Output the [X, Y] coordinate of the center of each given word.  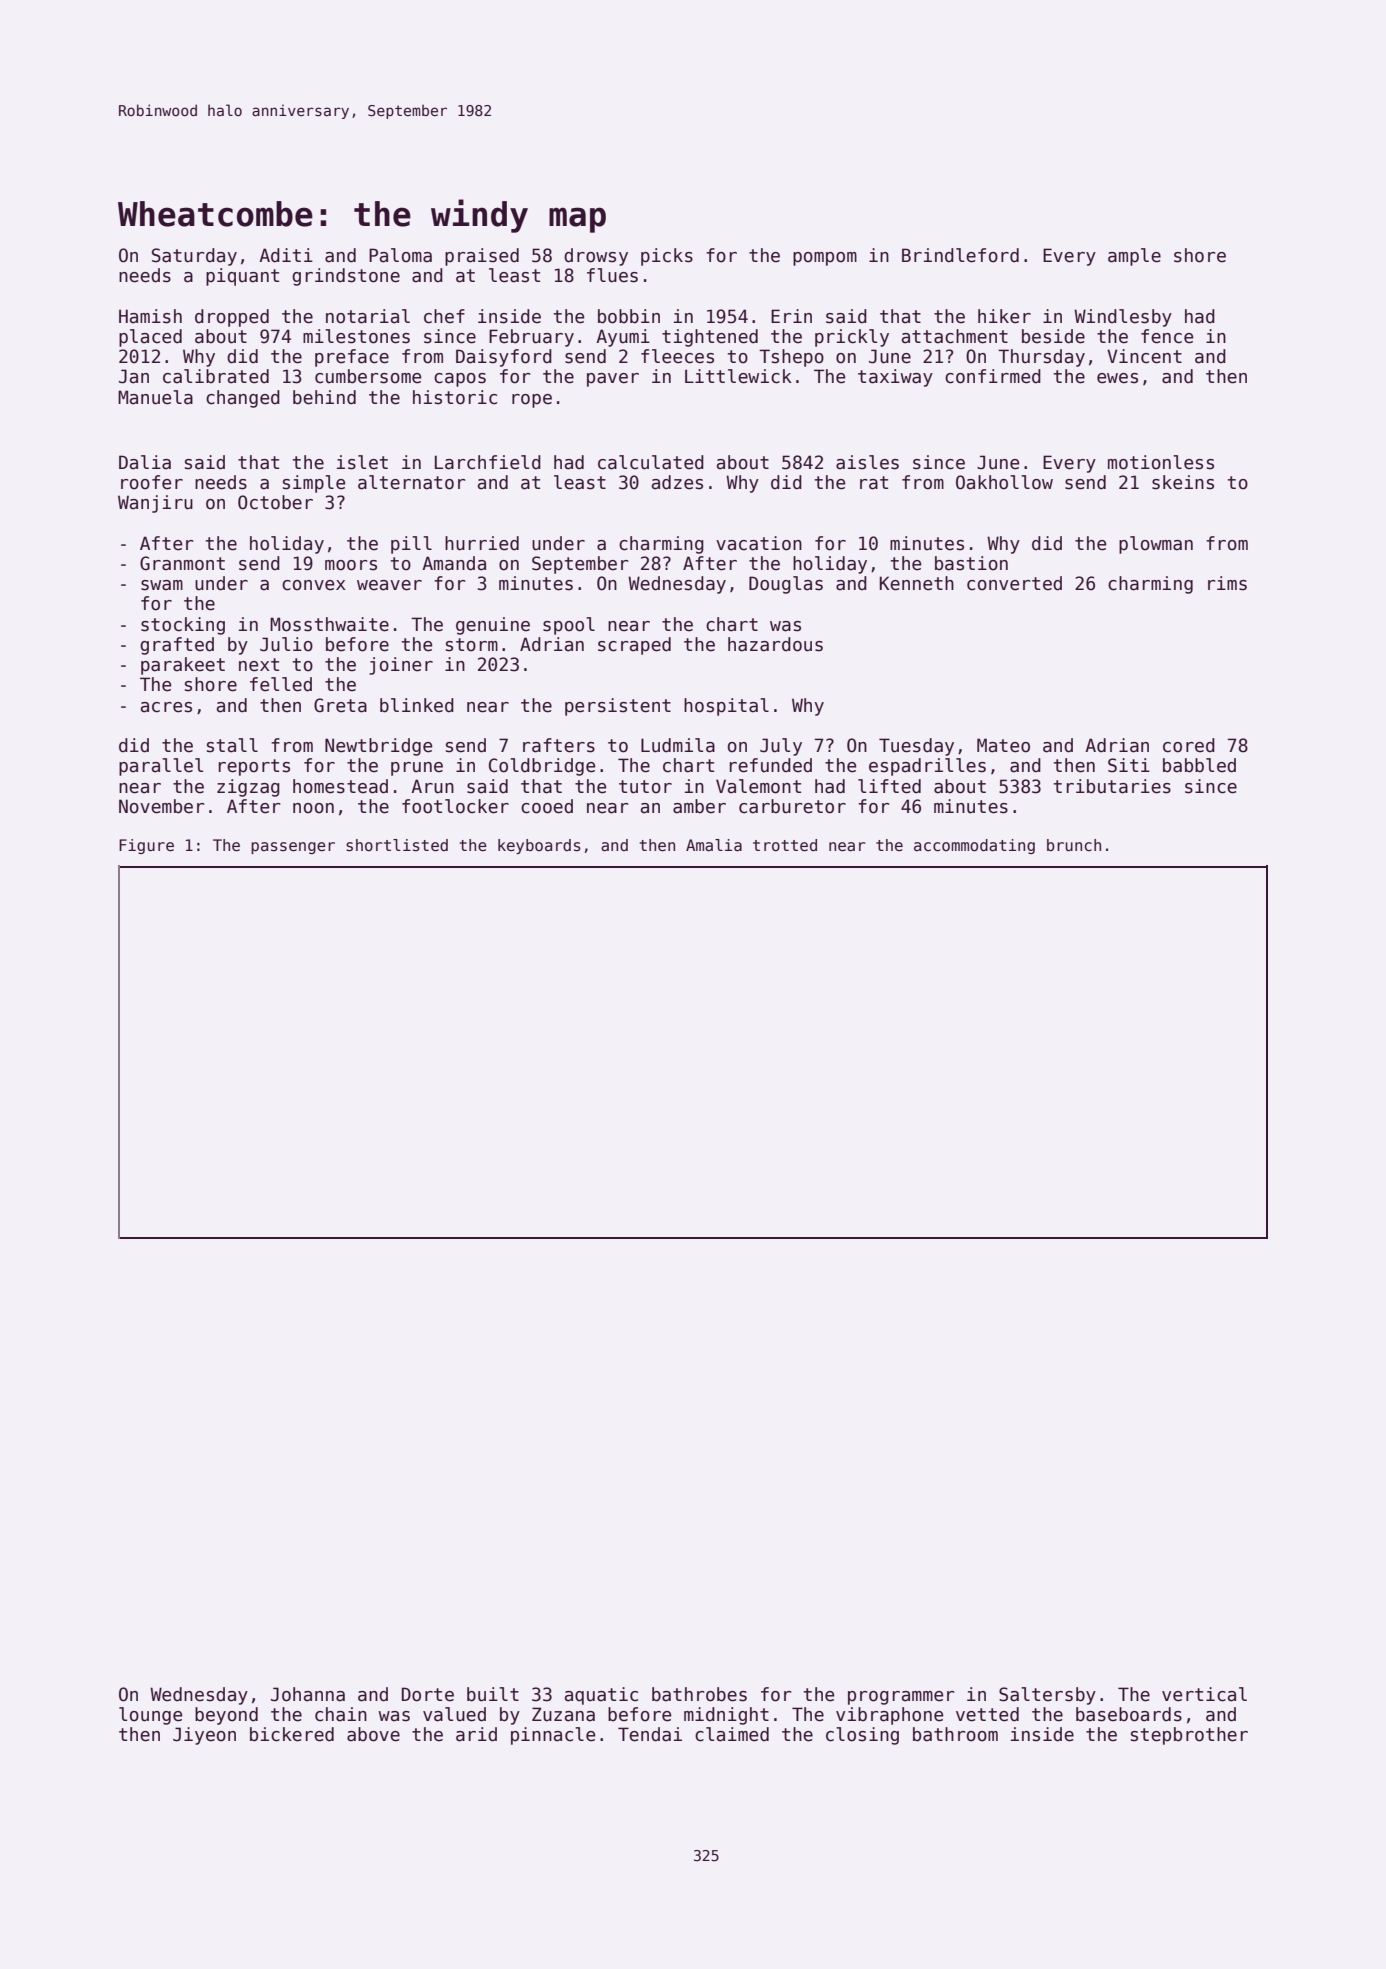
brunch [1074, 845]
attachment [955, 336]
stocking [183, 626]
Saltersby [1047, 1696]
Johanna [308, 1694]
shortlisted [397, 845]
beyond [226, 1716]
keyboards [539, 846]
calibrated [216, 376]
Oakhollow [1004, 482]
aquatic [601, 1696]
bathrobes [699, 1694]
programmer [901, 1698]
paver [613, 380]
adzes [677, 482]
